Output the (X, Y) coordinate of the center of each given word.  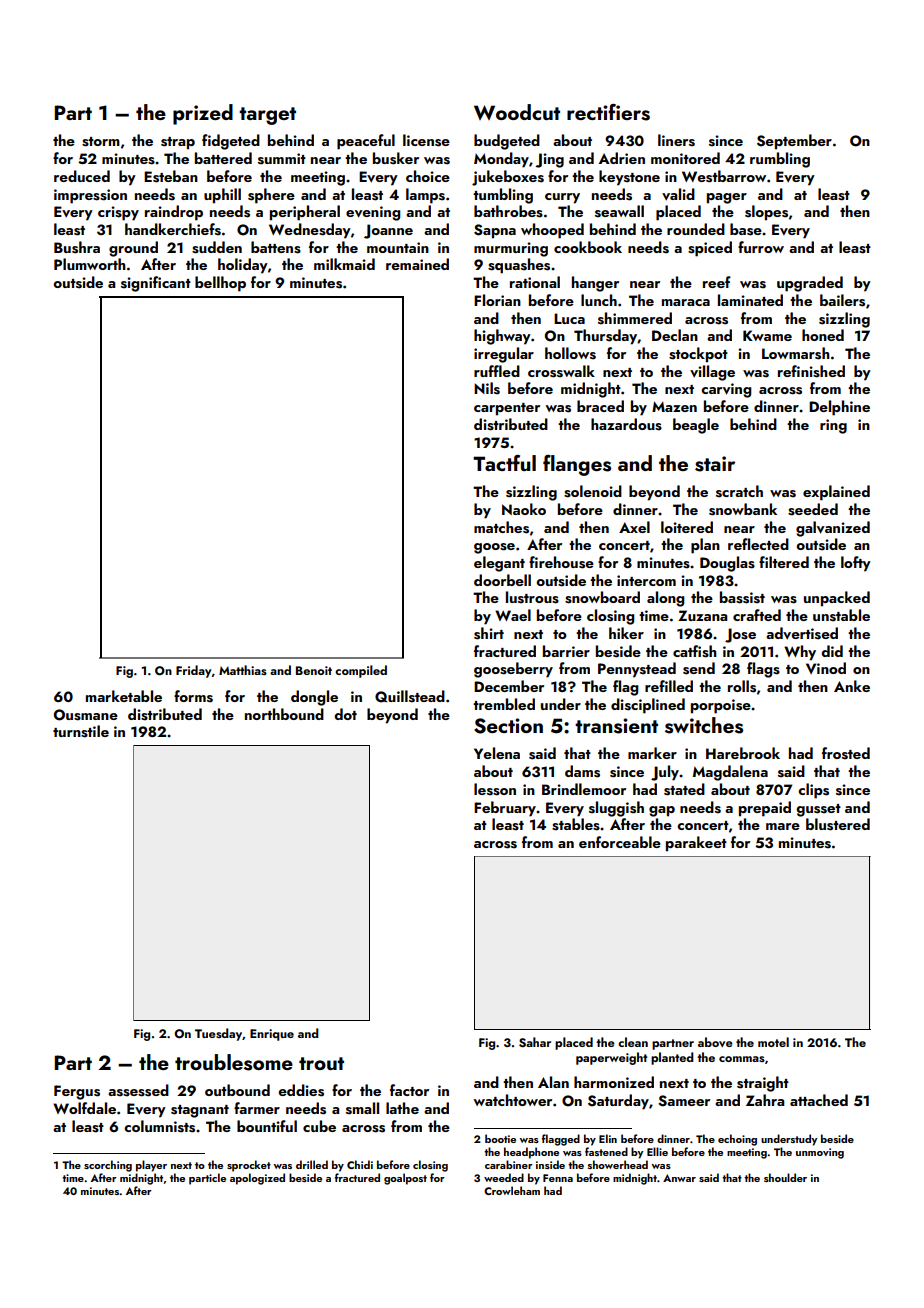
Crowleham (512, 1190)
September (794, 142)
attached (819, 1100)
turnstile (81, 731)
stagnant (200, 1111)
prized (203, 114)
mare (783, 826)
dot (345, 714)
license (426, 140)
